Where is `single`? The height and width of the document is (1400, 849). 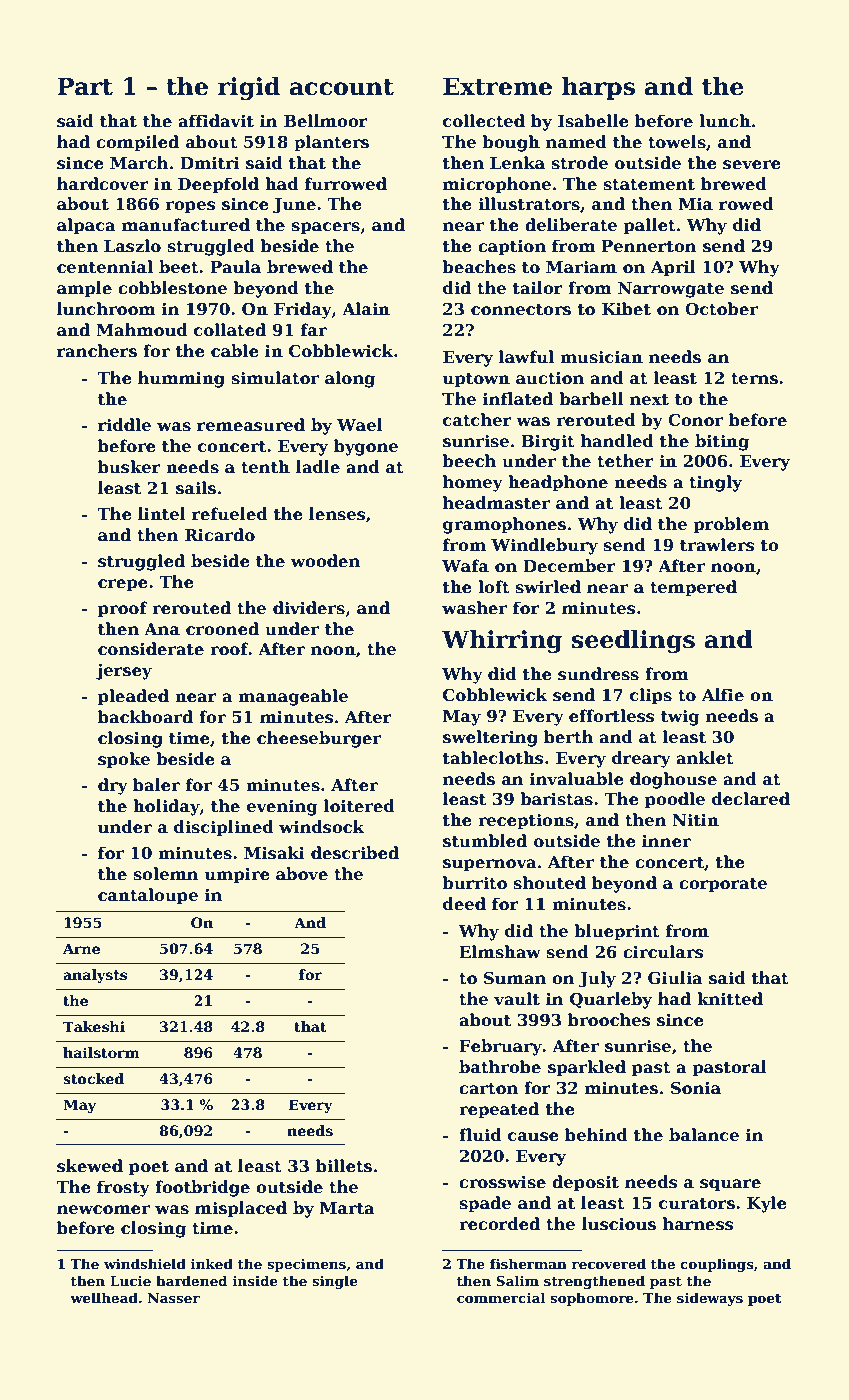 single is located at coordinates (335, 1282).
